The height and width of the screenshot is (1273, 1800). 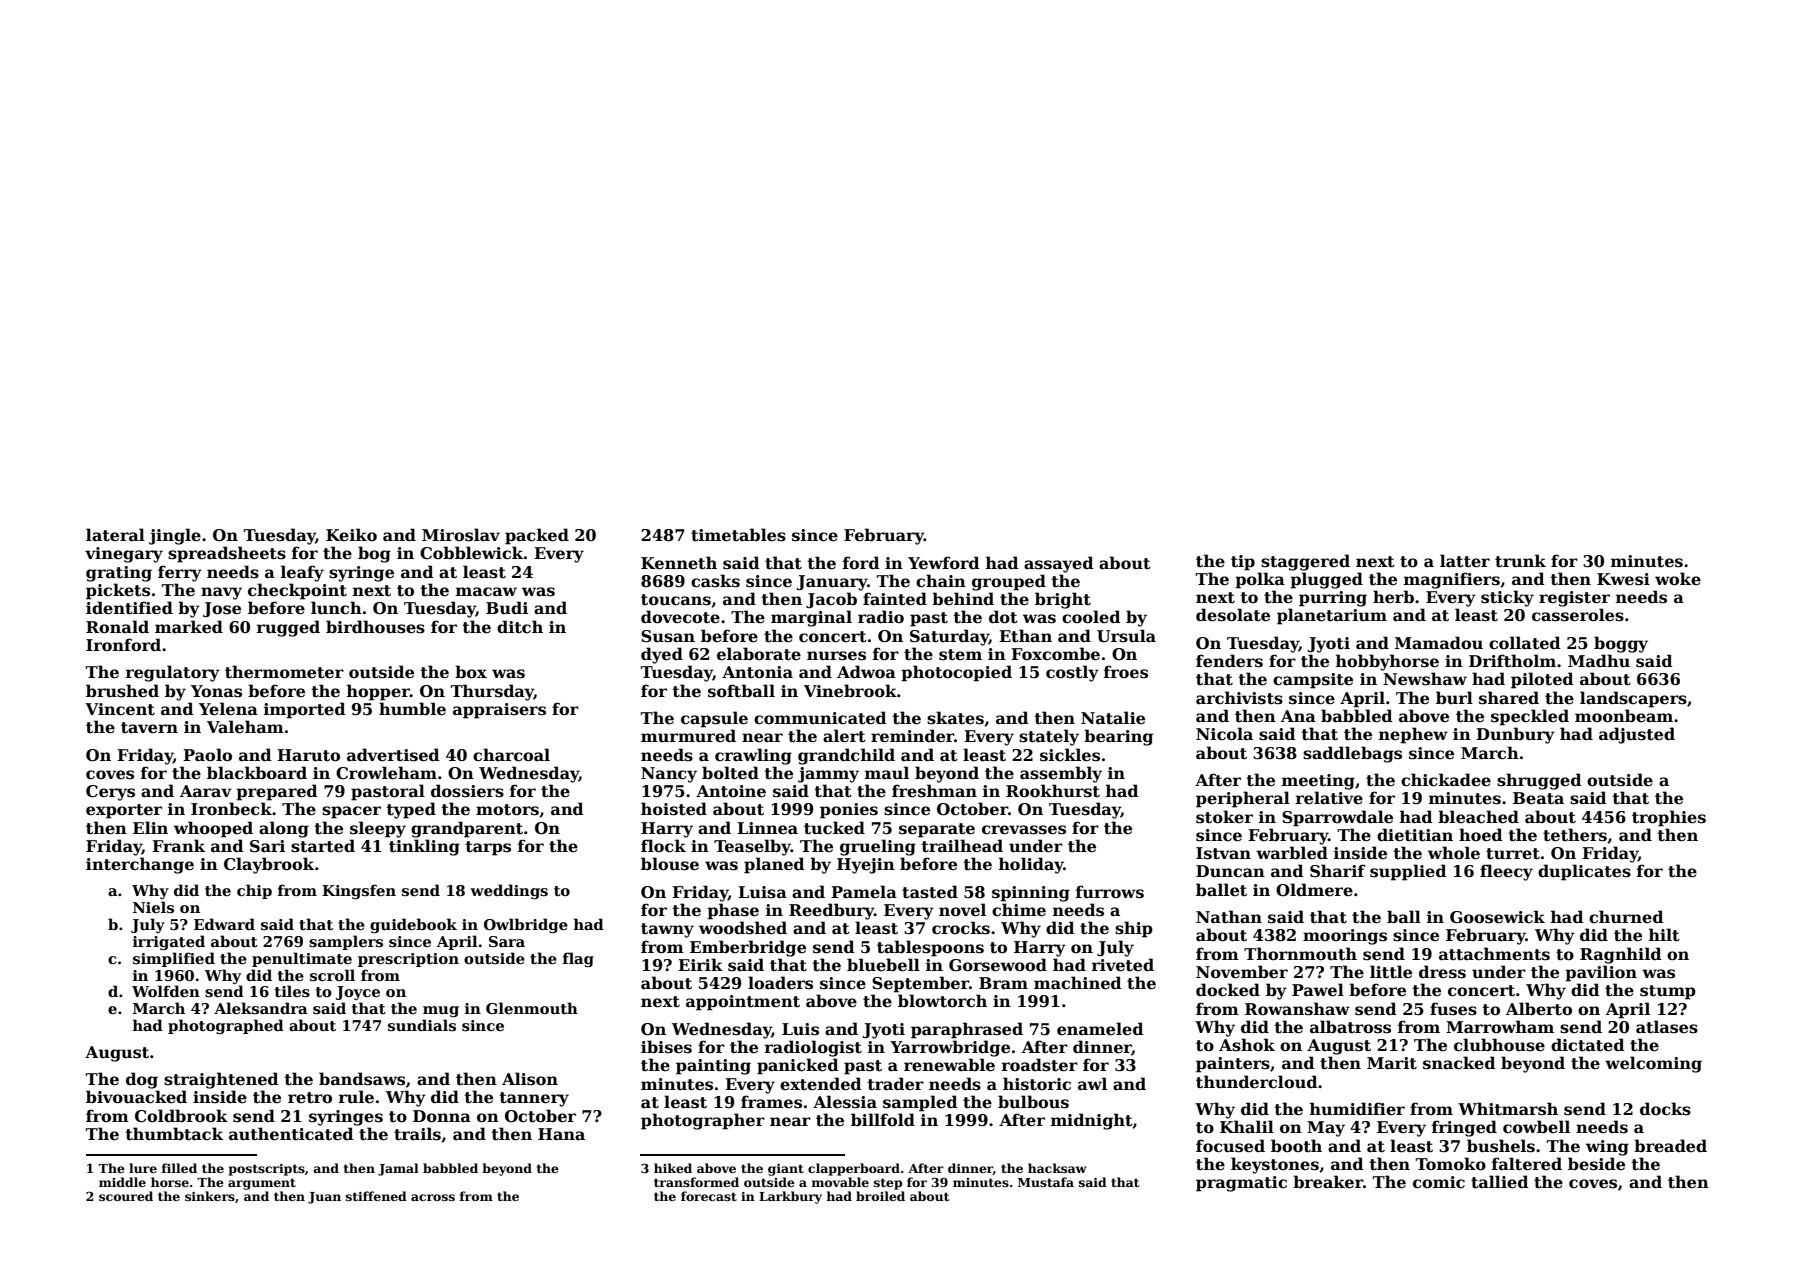 What do you see at coordinates (1126, 636) in the screenshot?
I see `Ursula` at bounding box center [1126, 636].
